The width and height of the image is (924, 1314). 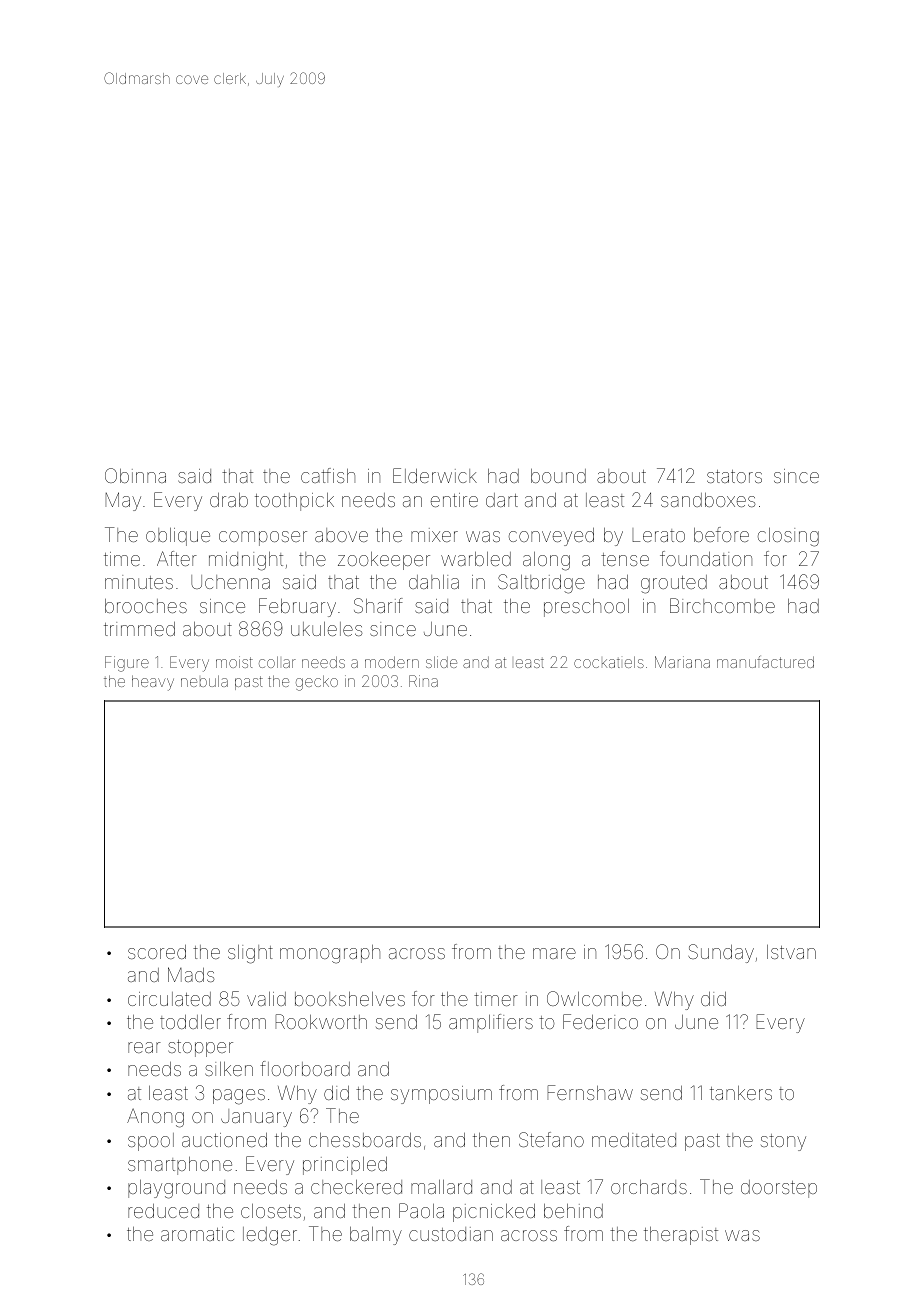 I want to click on doorstep, so click(x=779, y=1189).
